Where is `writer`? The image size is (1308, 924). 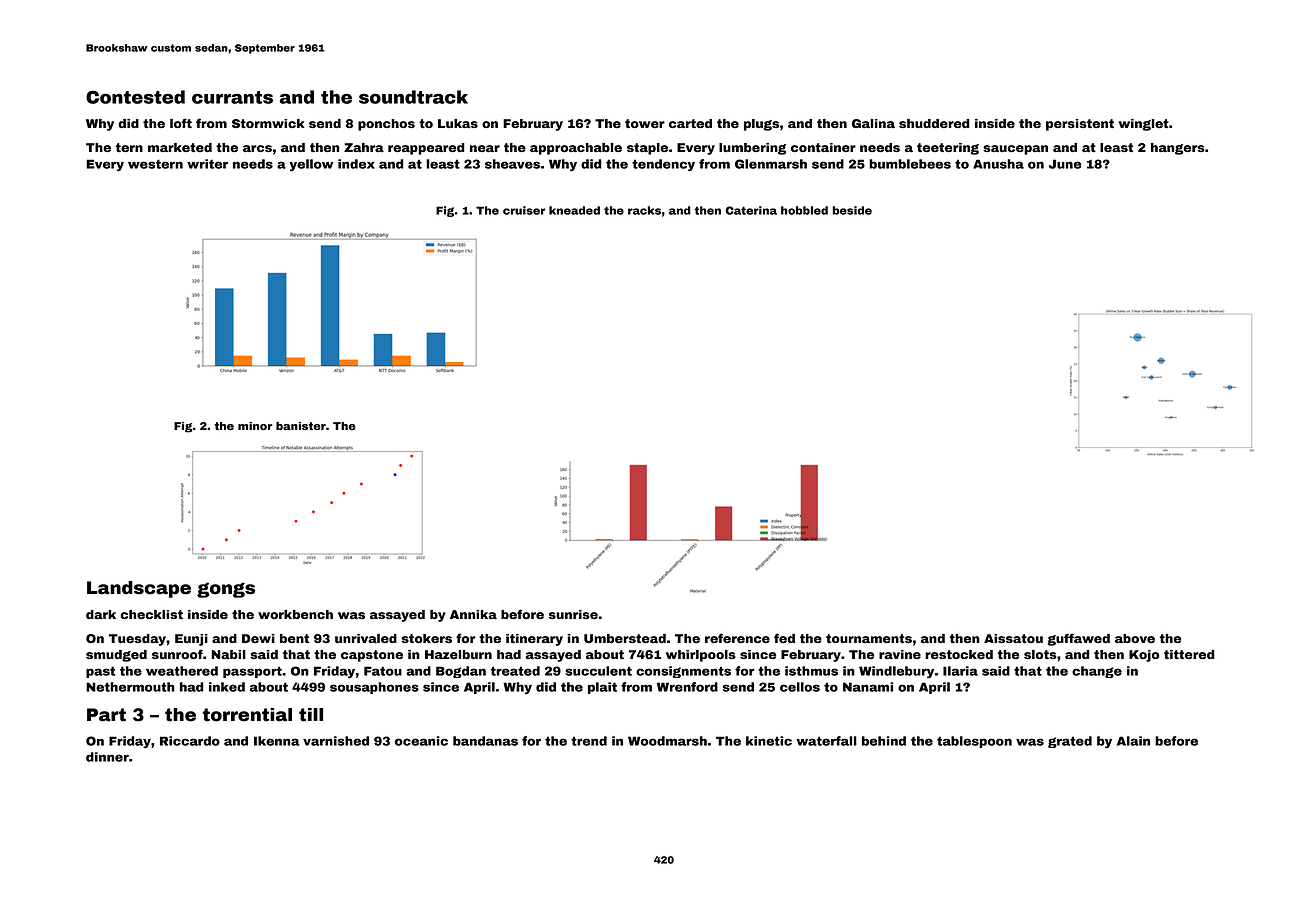
writer is located at coordinates (207, 164).
